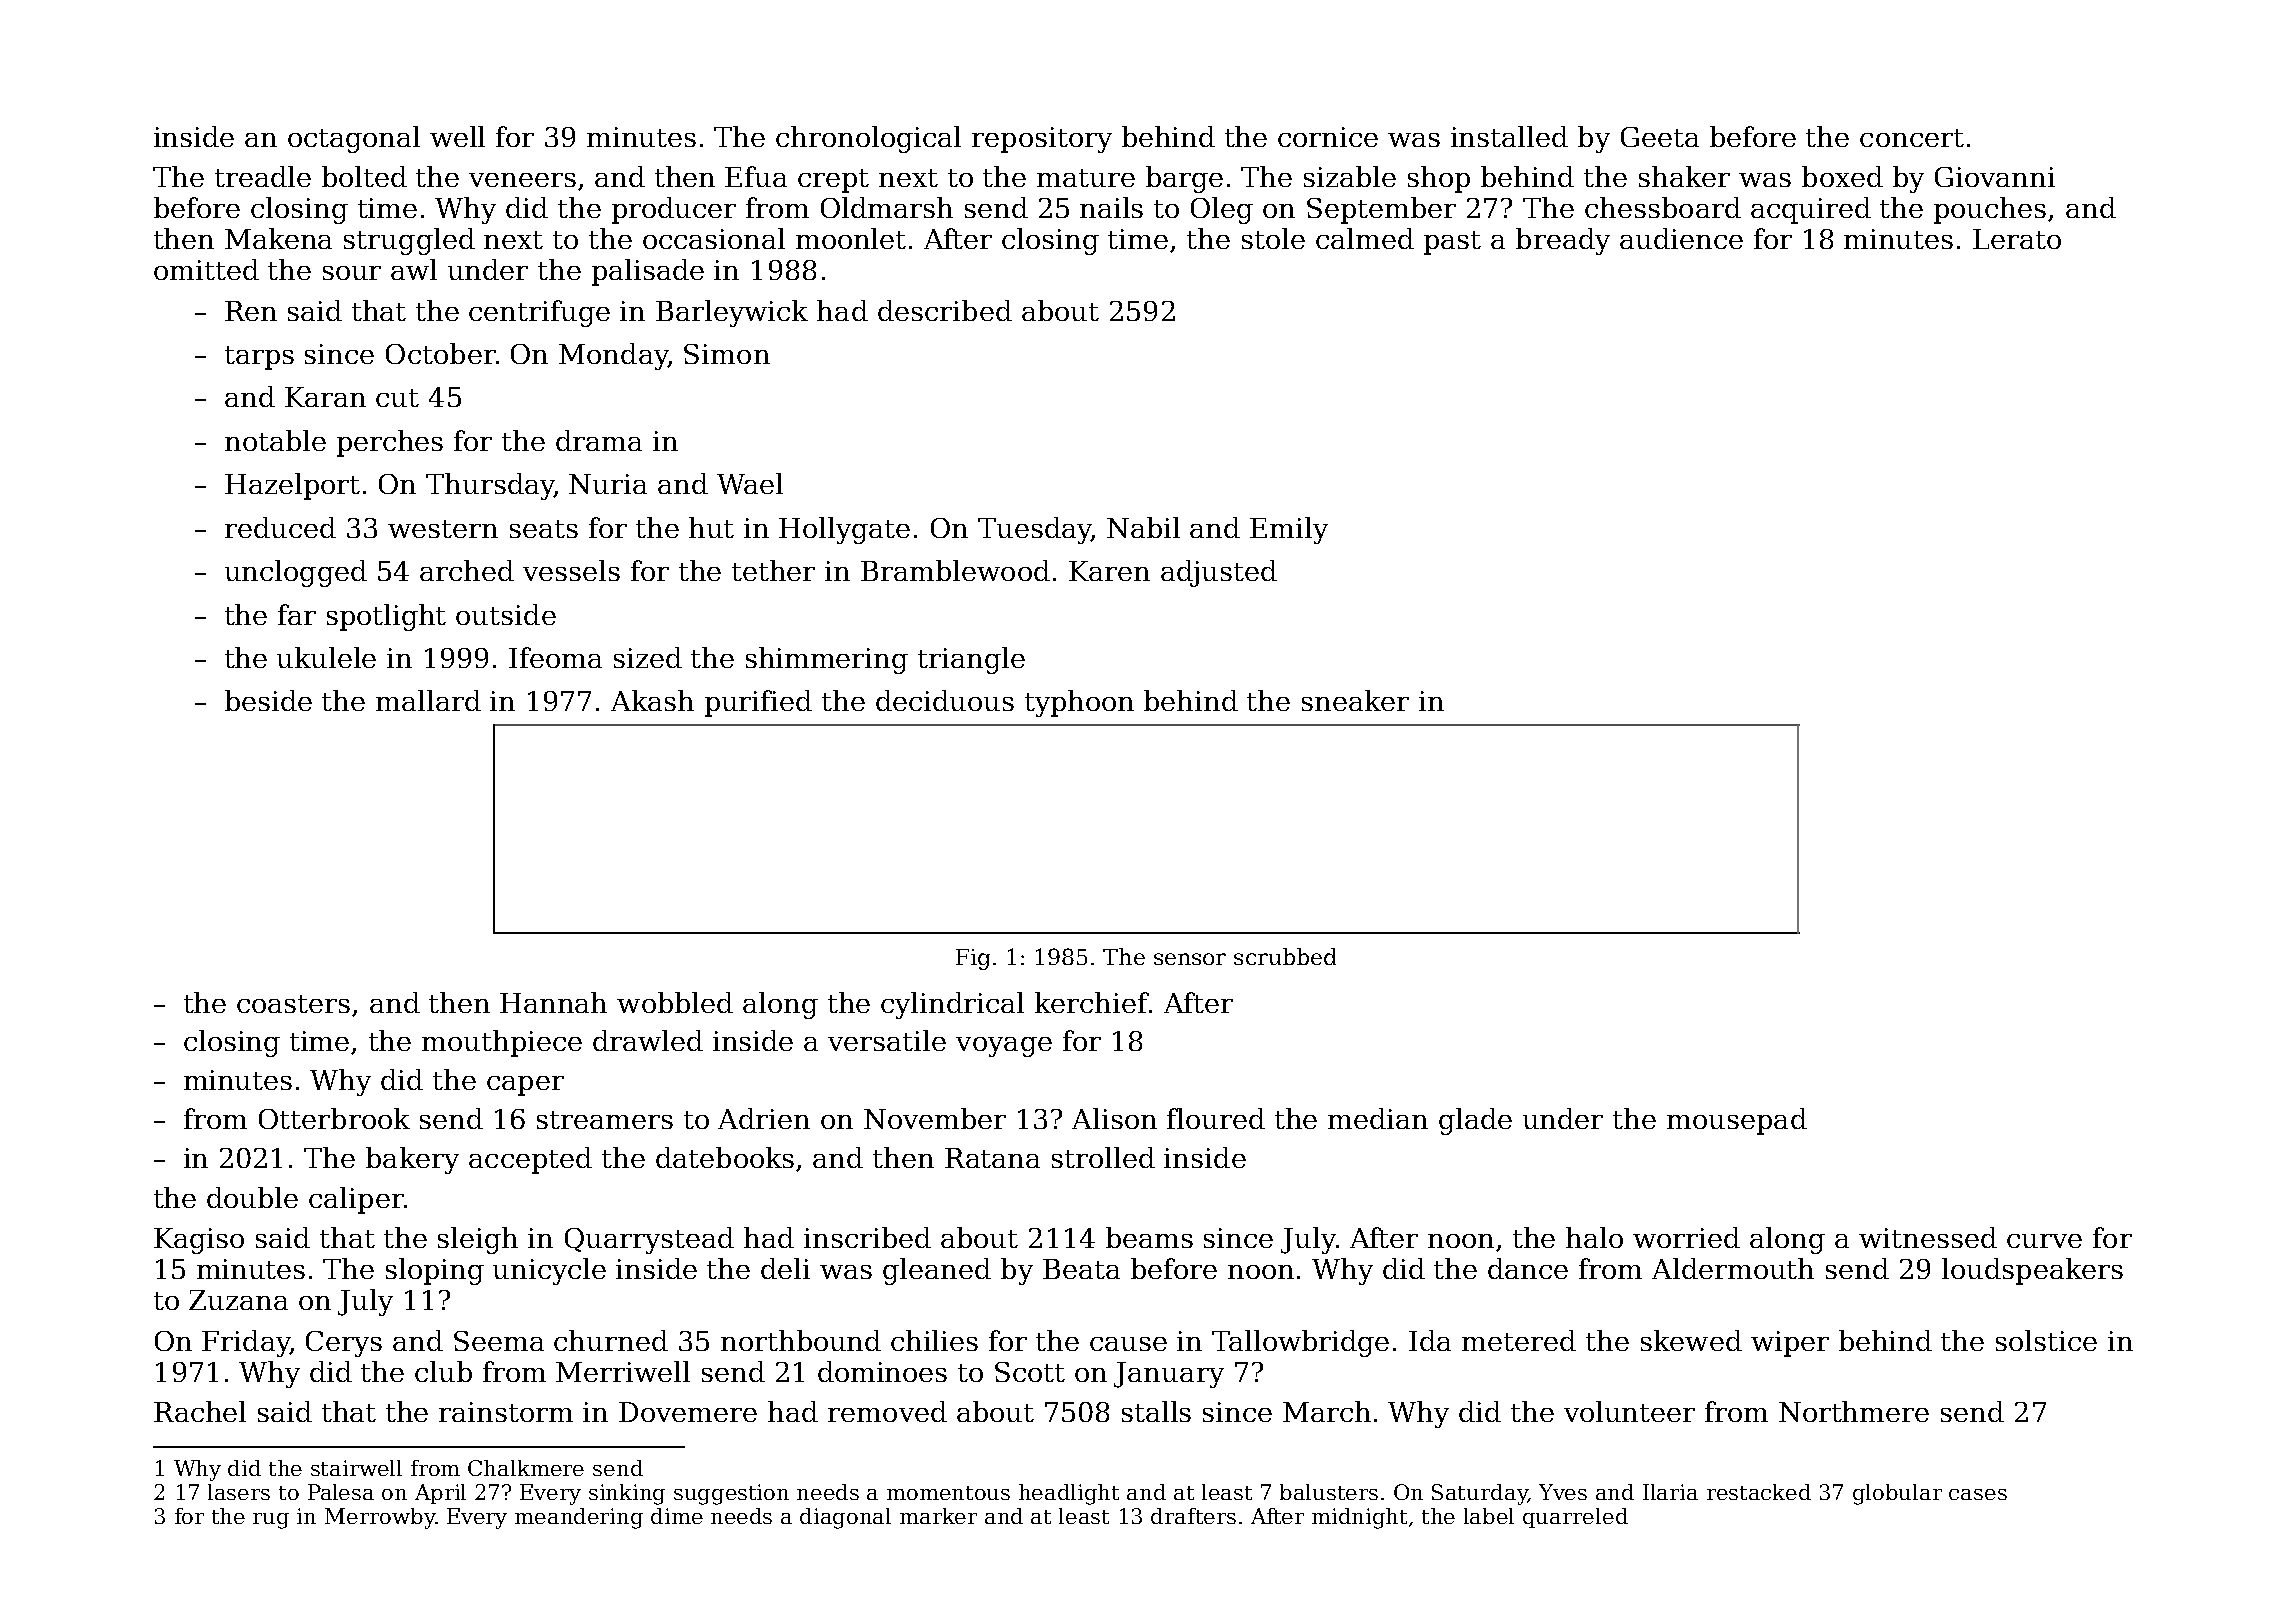 The height and width of the screenshot is (1620, 2292). What do you see at coordinates (1912, 138) in the screenshot?
I see `concert` at bounding box center [1912, 138].
